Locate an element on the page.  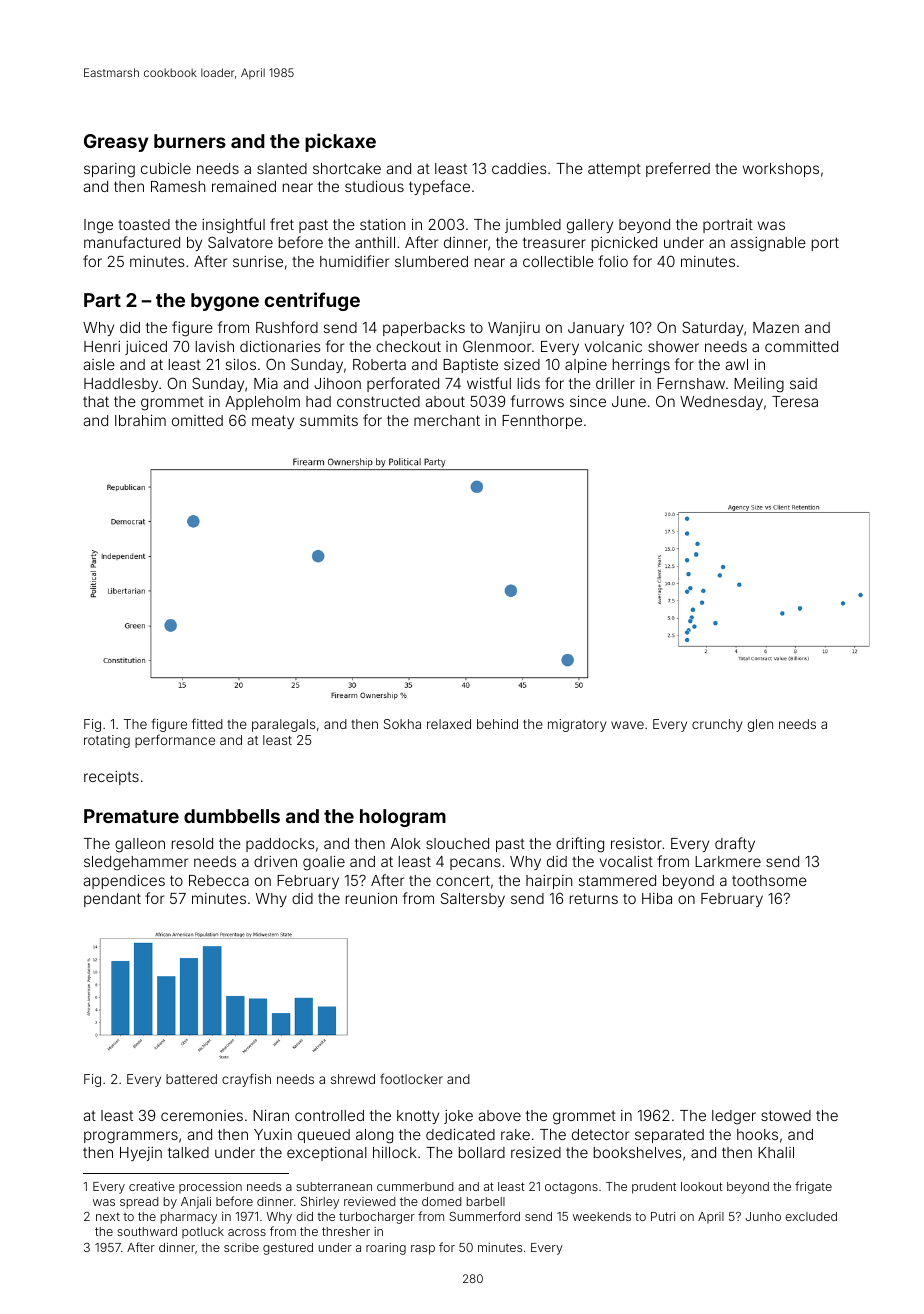
pickaxe is located at coordinates (340, 142).
